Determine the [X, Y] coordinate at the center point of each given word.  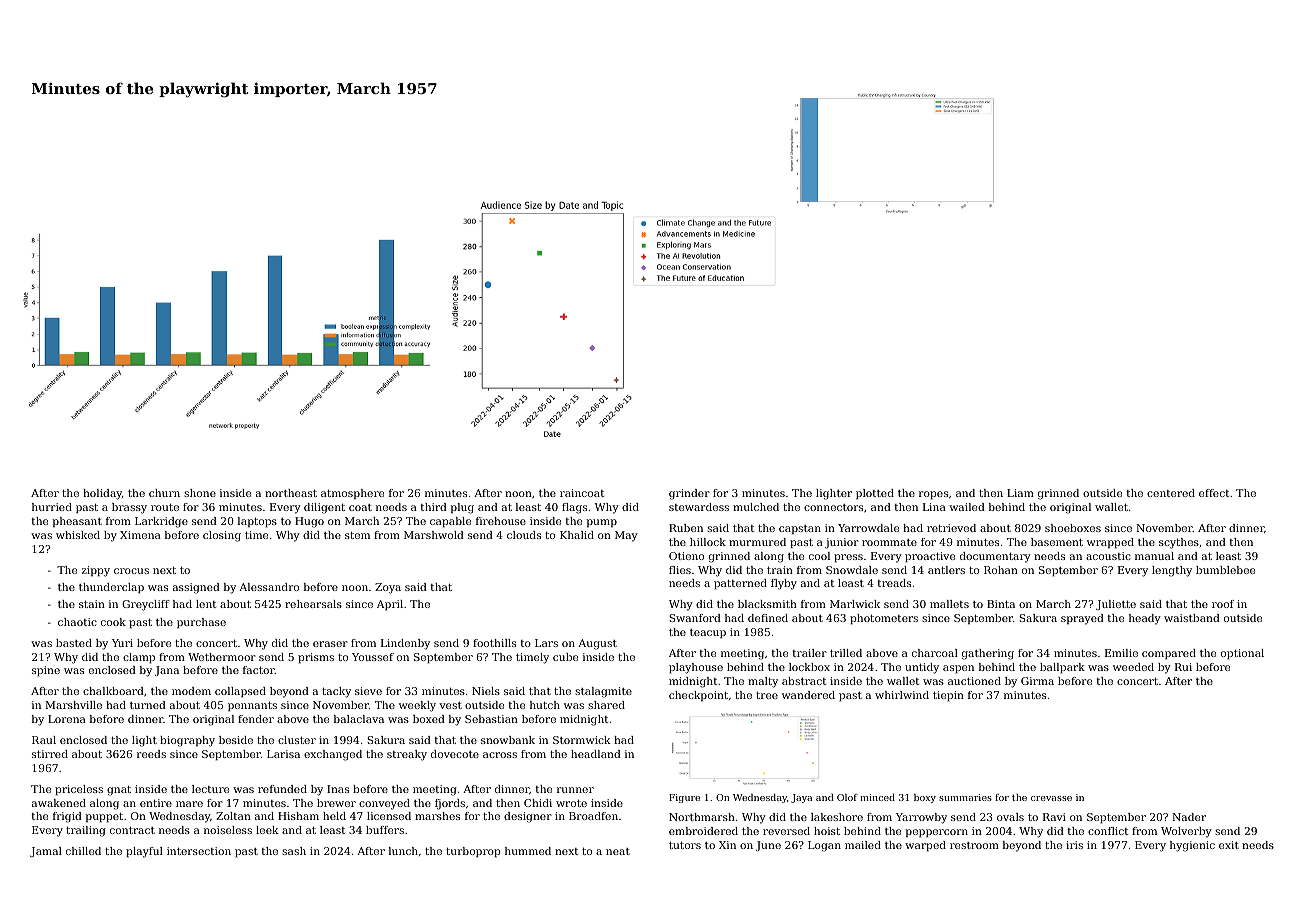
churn [164, 493]
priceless [79, 790]
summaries [965, 797]
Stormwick [582, 740]
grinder [689, 494]
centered [1171, 493]
